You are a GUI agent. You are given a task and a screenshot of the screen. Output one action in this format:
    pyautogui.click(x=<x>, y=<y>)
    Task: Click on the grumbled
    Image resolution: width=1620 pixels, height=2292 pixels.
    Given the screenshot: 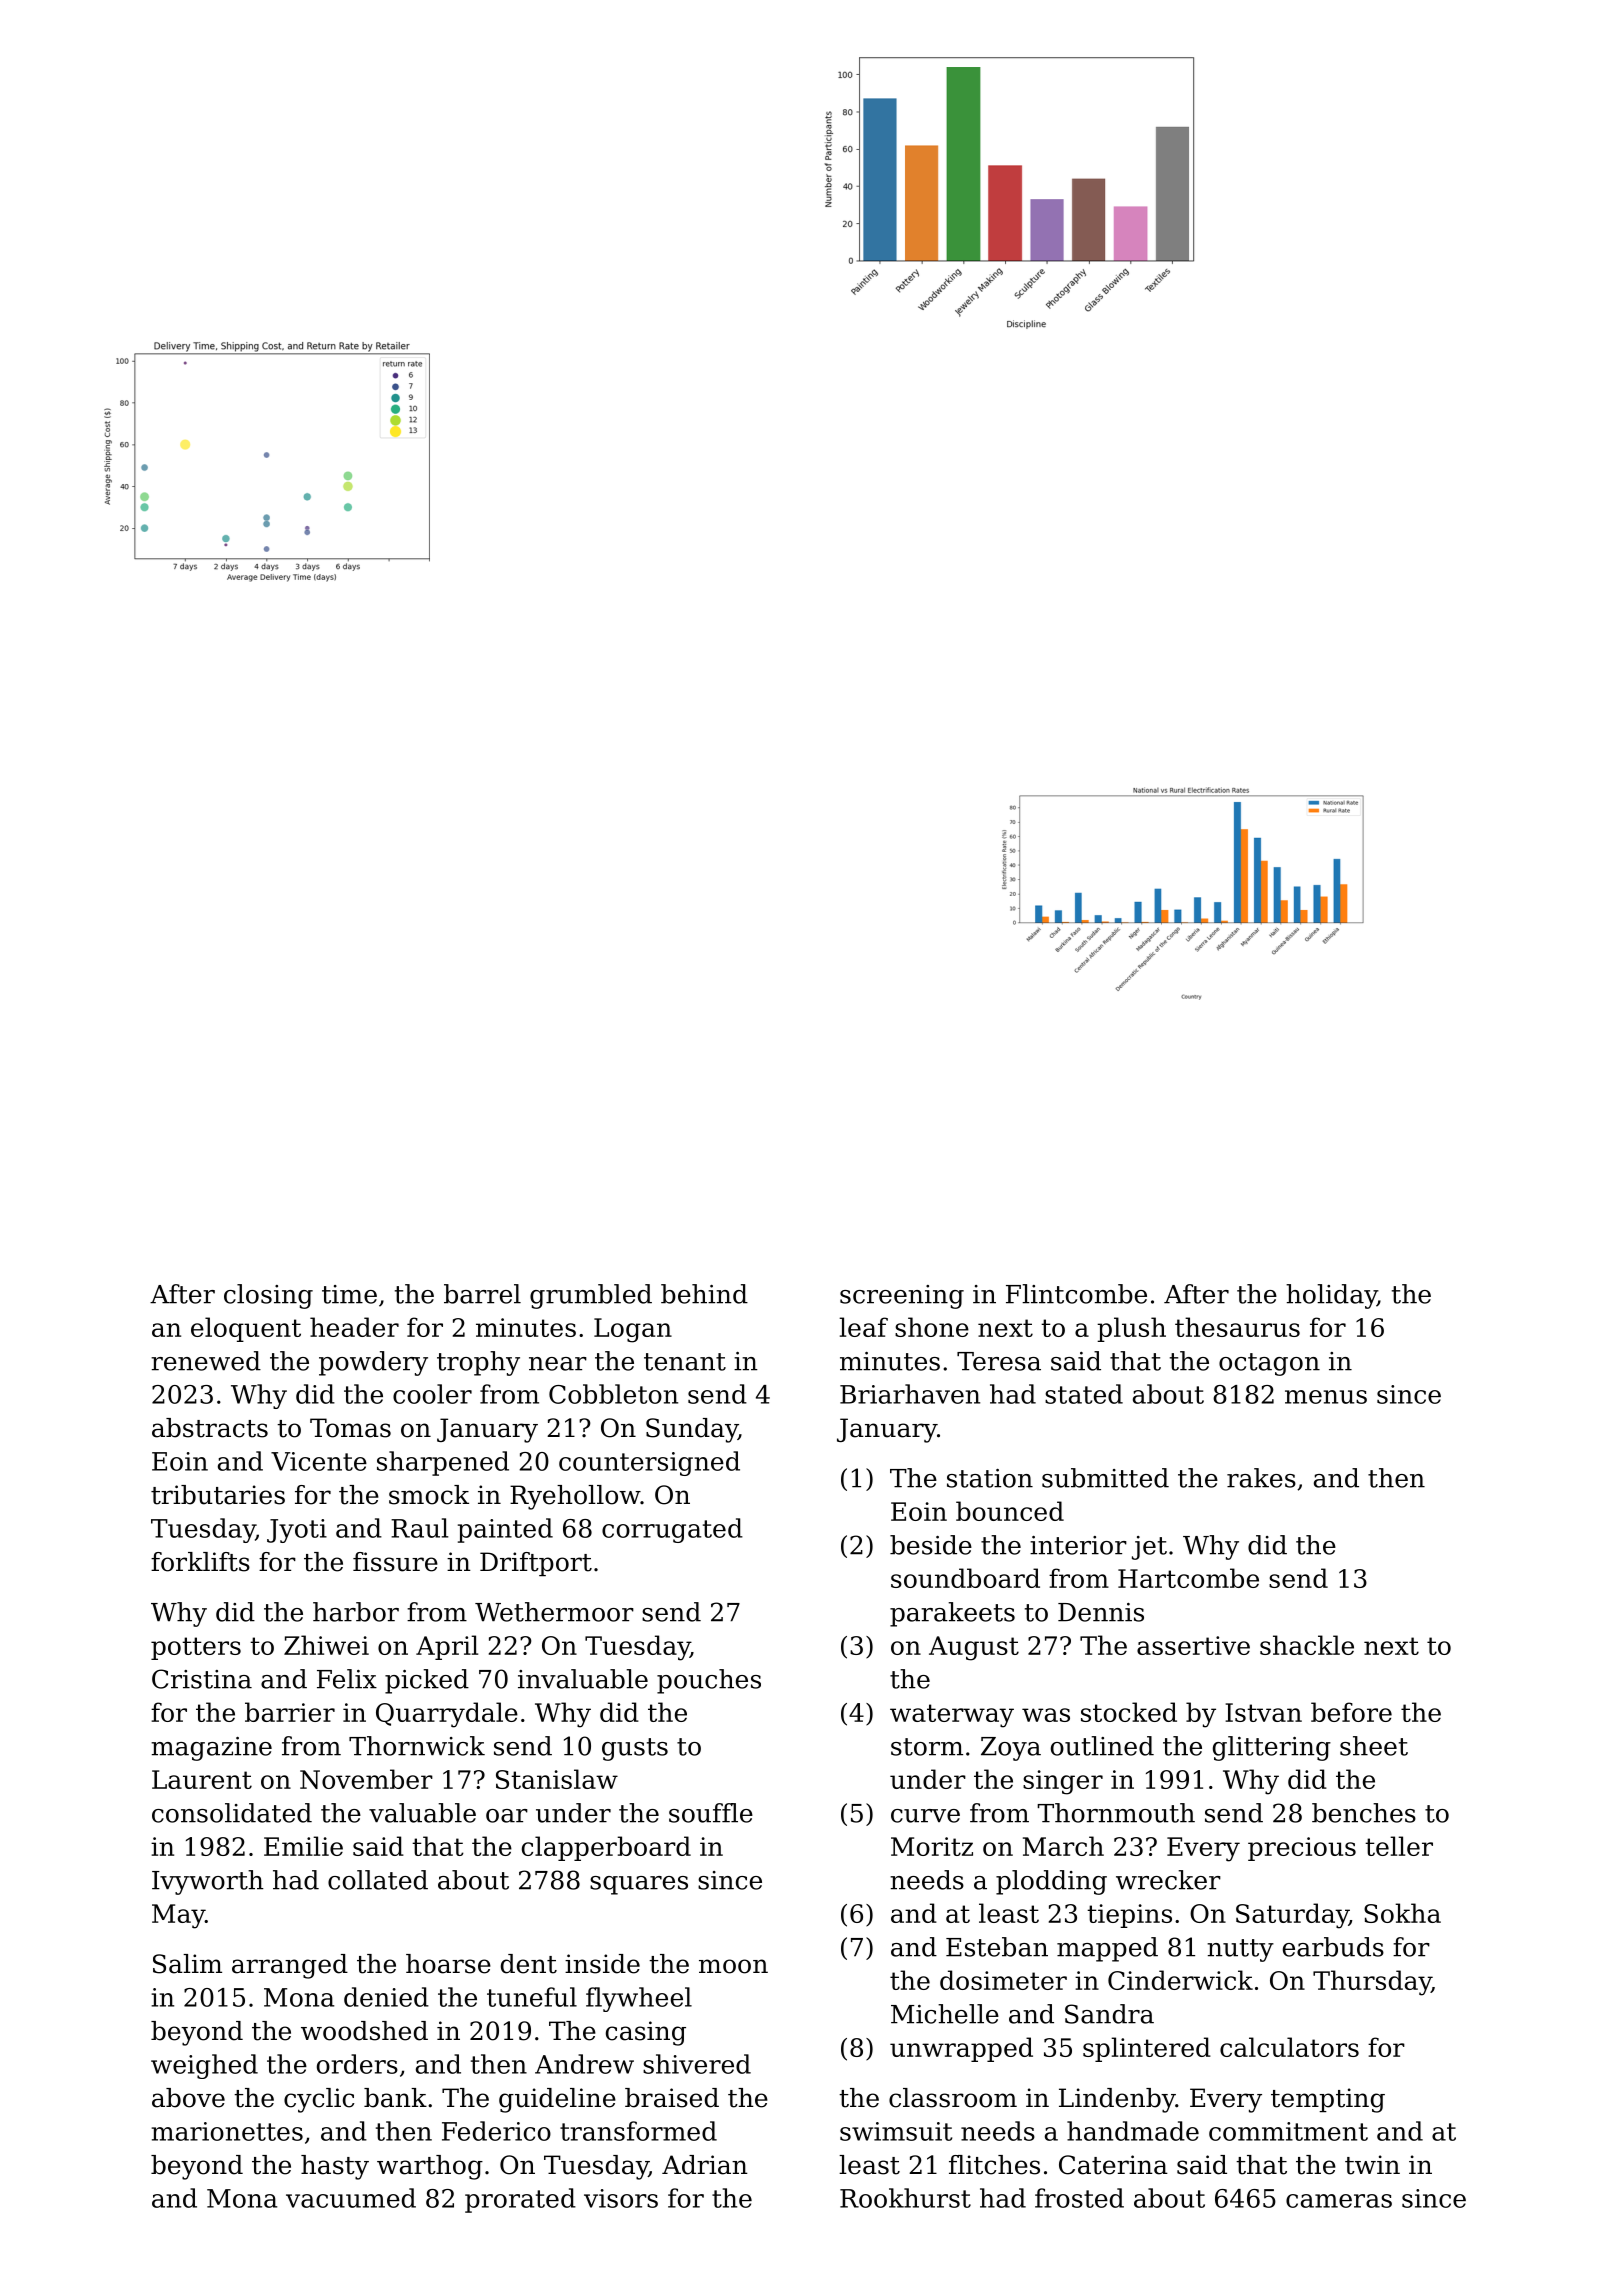 What is the action you would take?
    pyautogui.click(x=591, y=1296)
